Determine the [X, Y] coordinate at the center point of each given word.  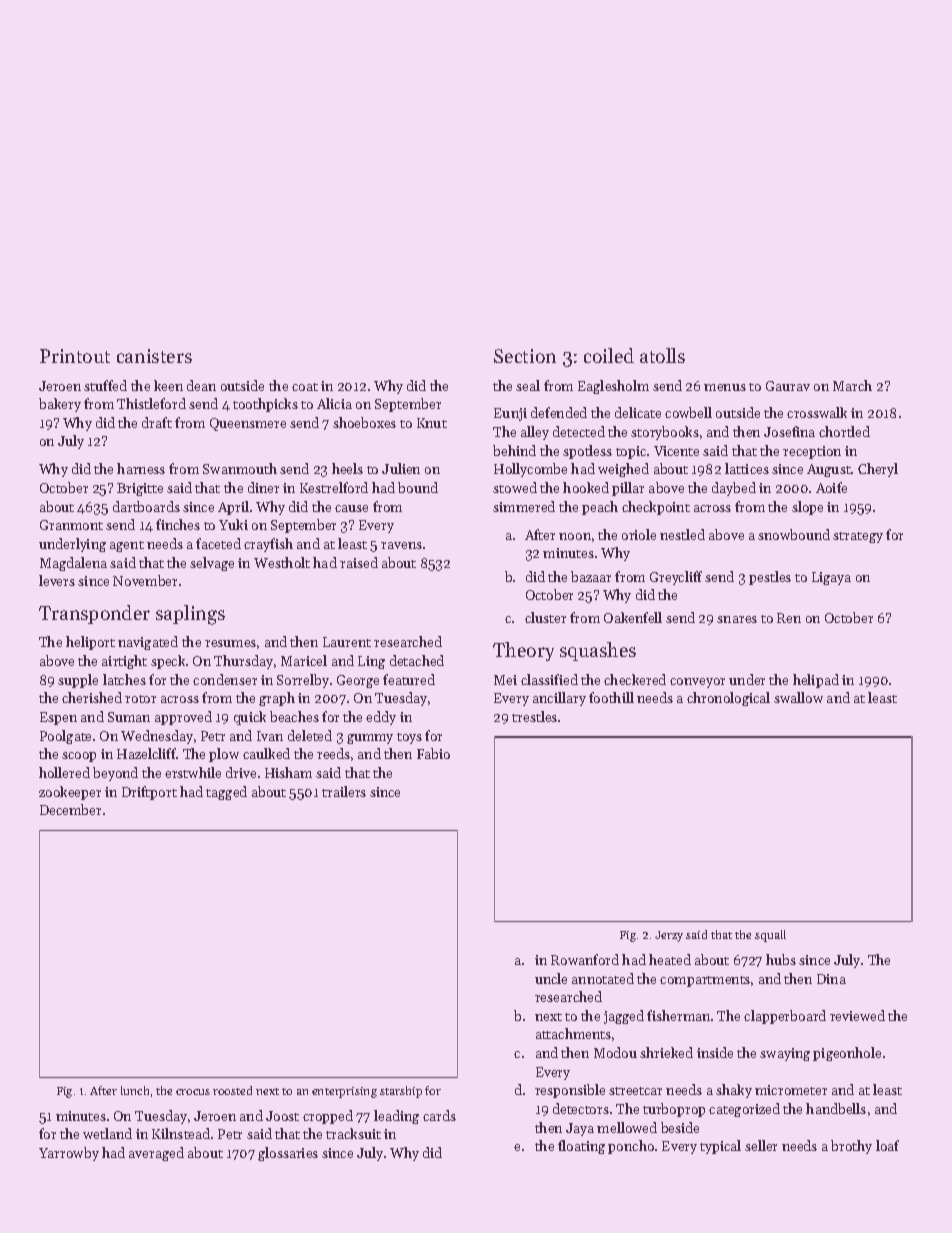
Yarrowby [69, 1154]
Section [525, 356]
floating [581, 1147]
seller [761, 1145]
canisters [154, 356]
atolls [662, 355]
